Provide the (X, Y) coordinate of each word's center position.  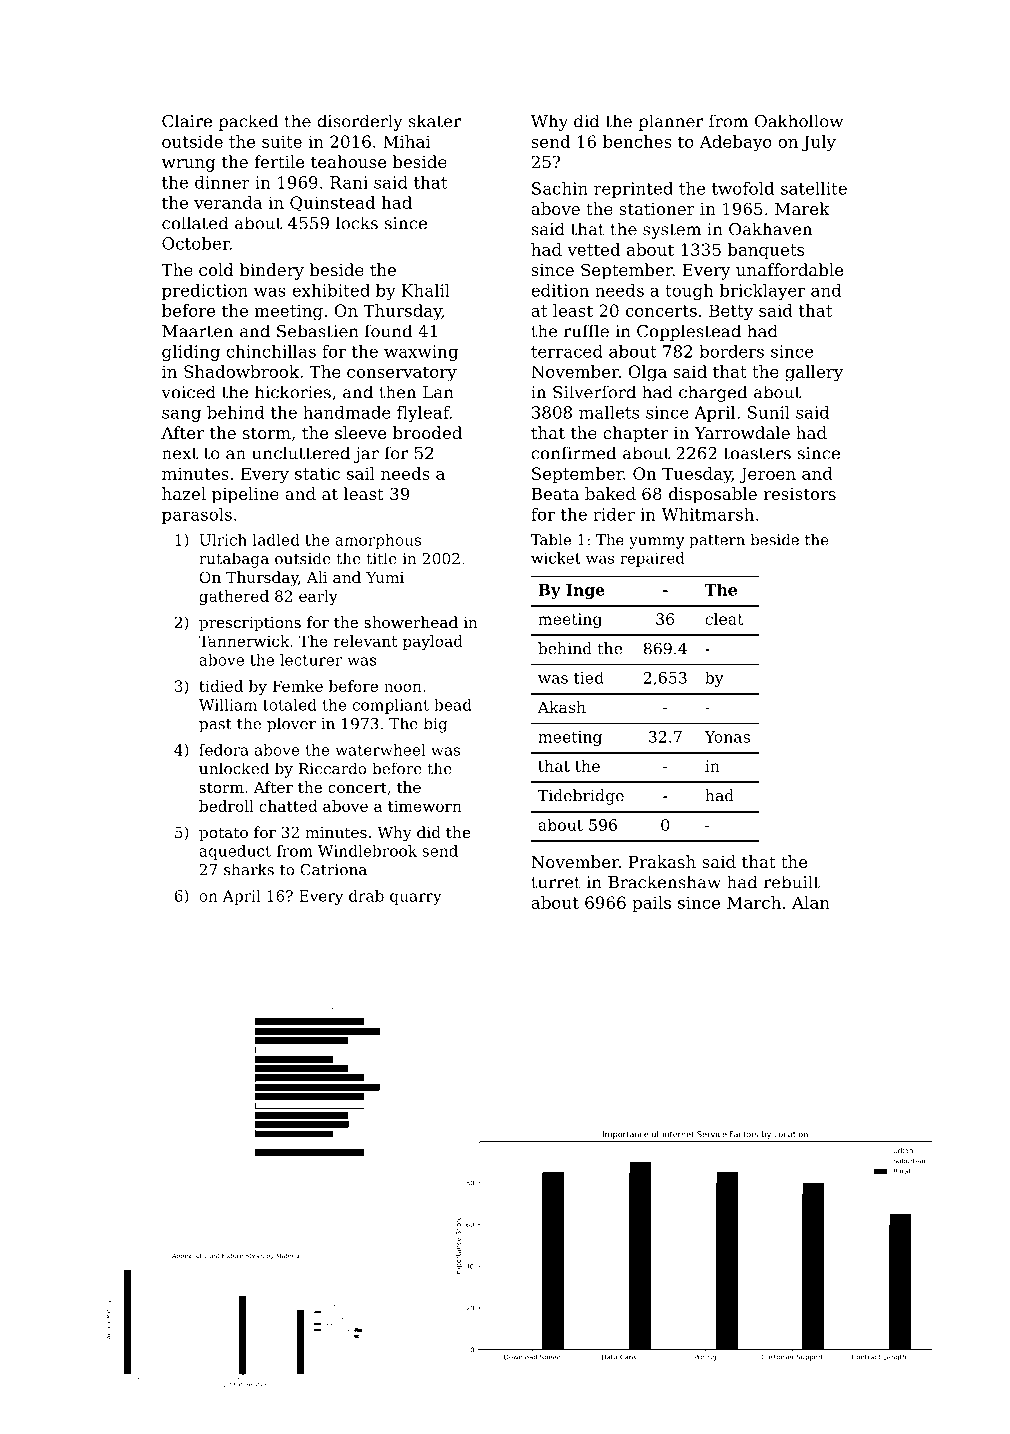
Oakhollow (799, 121)
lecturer (311, 660)
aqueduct (235, 852)
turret (556, 883)
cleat (724, 619)
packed (248, 122)
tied (589, 678)
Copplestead (689, 332)
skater (434, 121)
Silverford (594, 392)
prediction (205, 292)
